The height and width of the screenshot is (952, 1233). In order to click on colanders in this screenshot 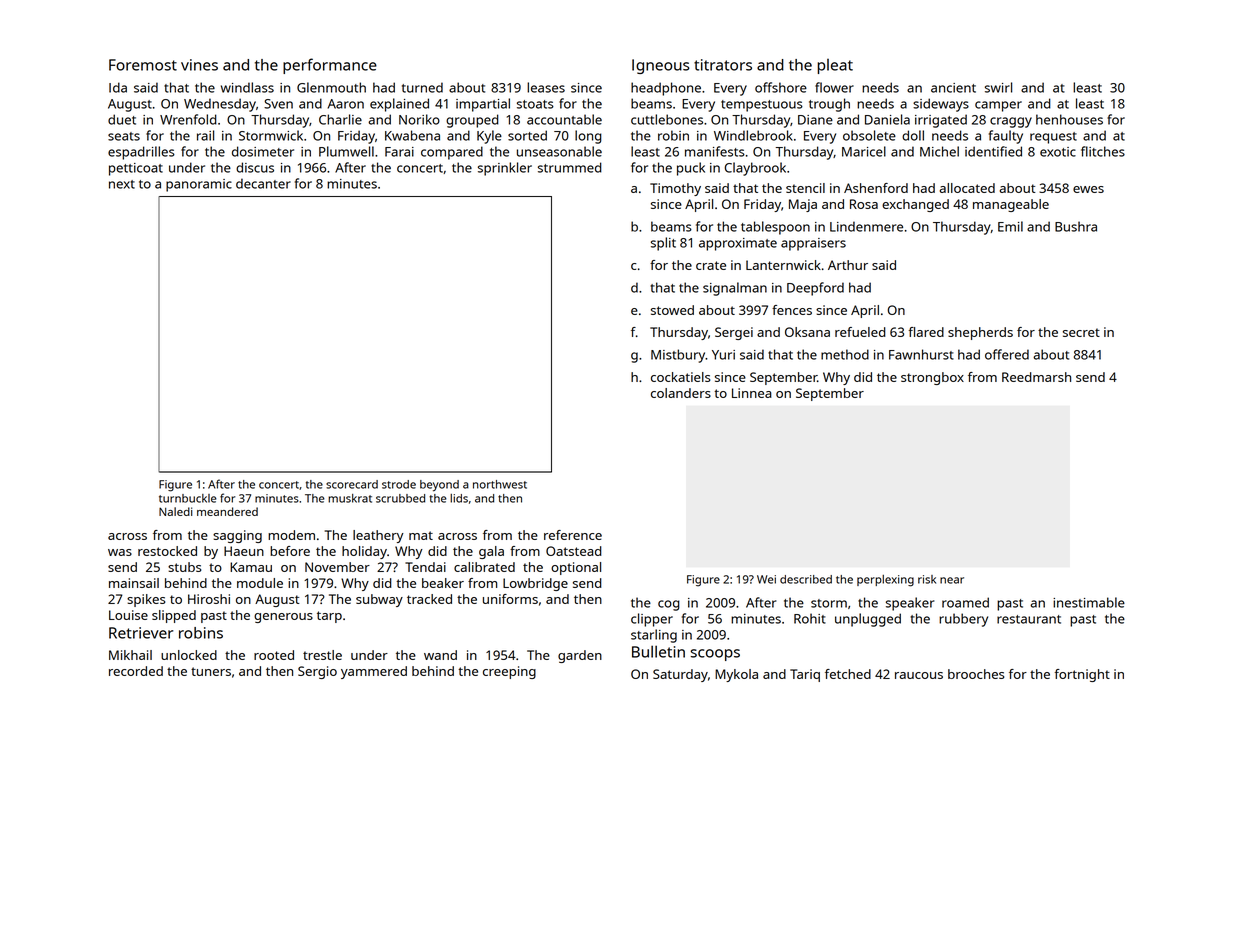, I will do `click(681, 393)`.
